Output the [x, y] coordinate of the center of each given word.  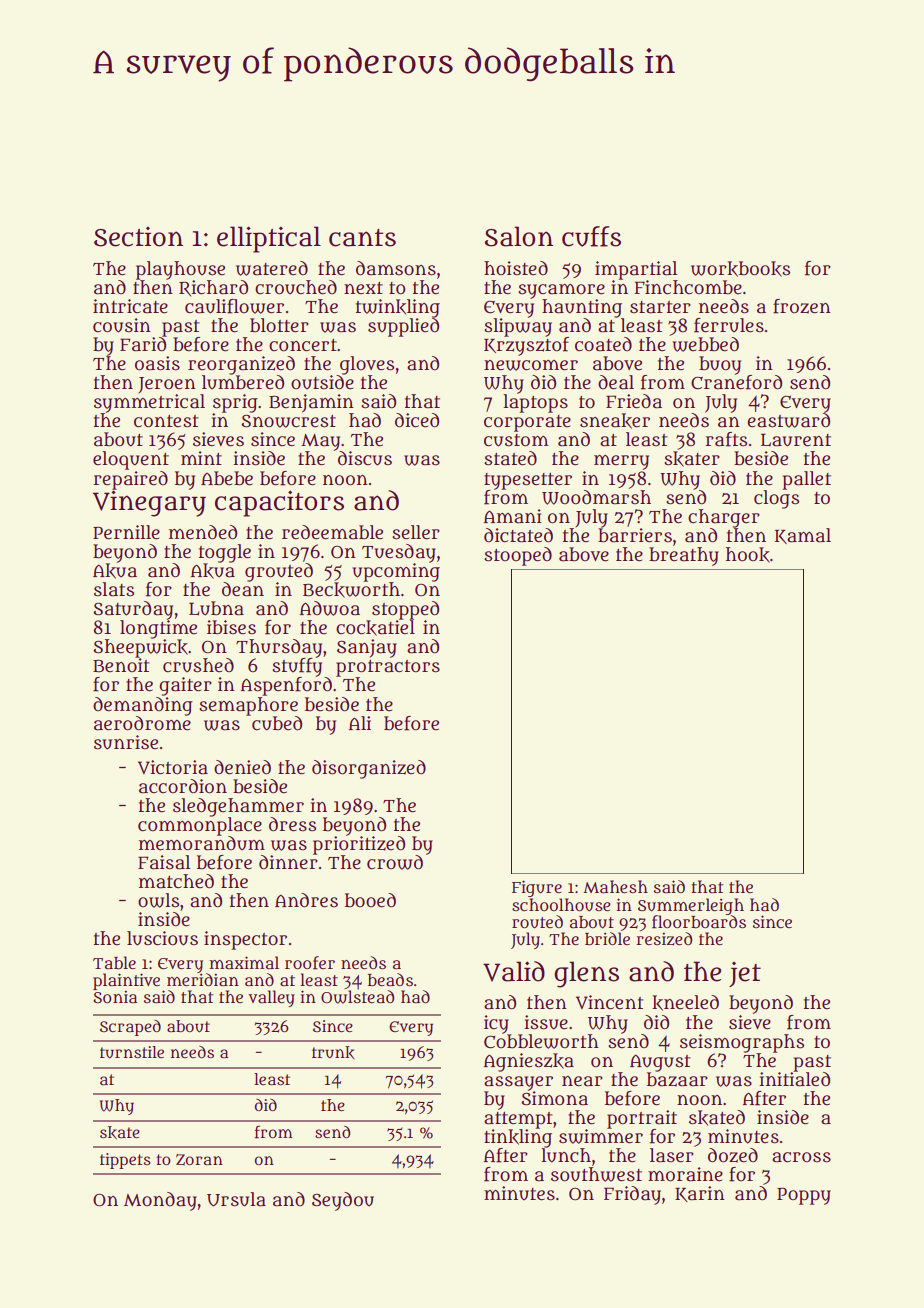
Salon [519, 236]
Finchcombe [688, 287]
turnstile [132, 1052]
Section [138, 237]
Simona [554, 1098]
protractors [388, 668]
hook [748, 555]
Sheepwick [140, 648]
